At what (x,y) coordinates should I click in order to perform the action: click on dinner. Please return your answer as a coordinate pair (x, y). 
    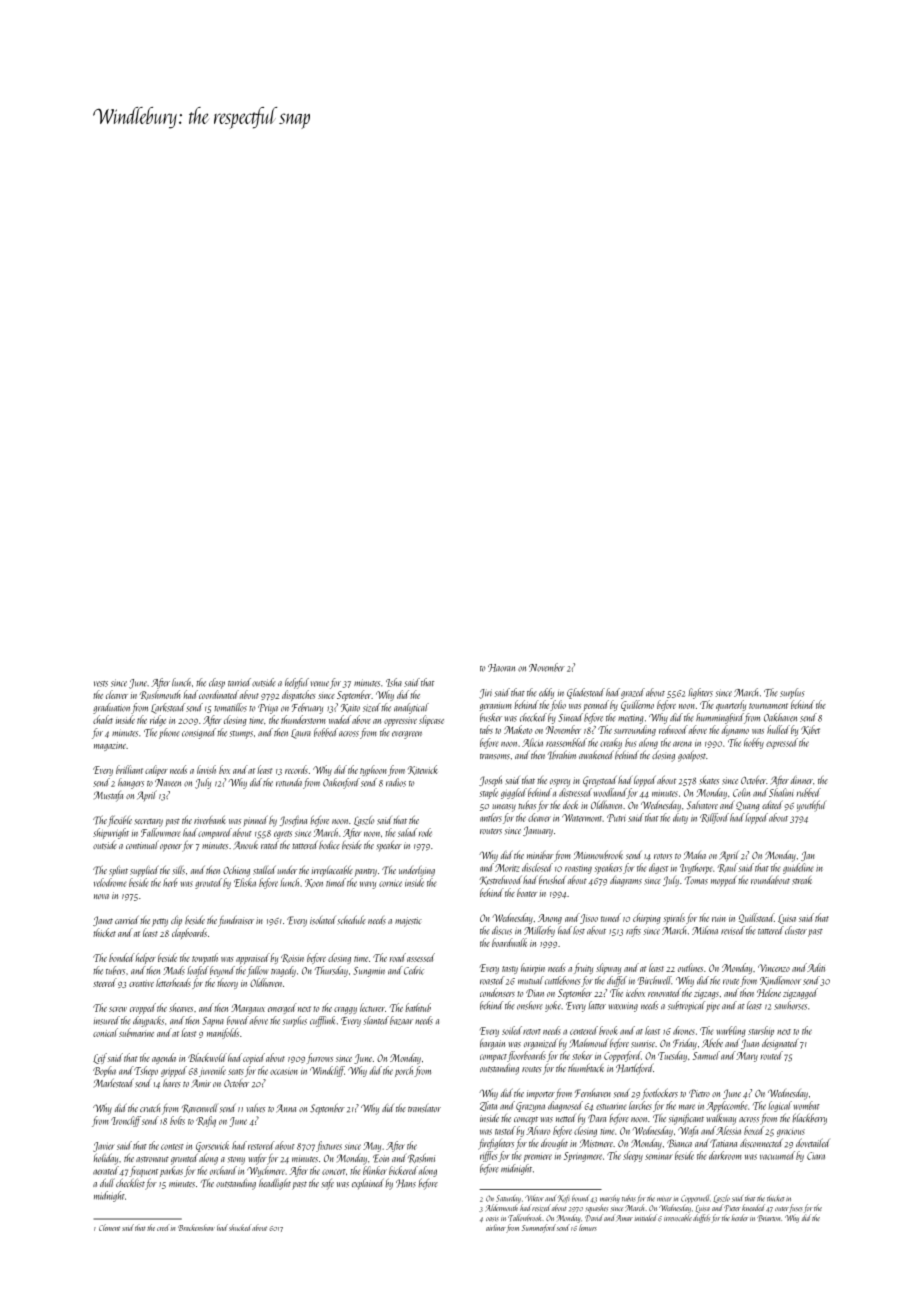
    Looking at the image, I should click on (802, 780).
